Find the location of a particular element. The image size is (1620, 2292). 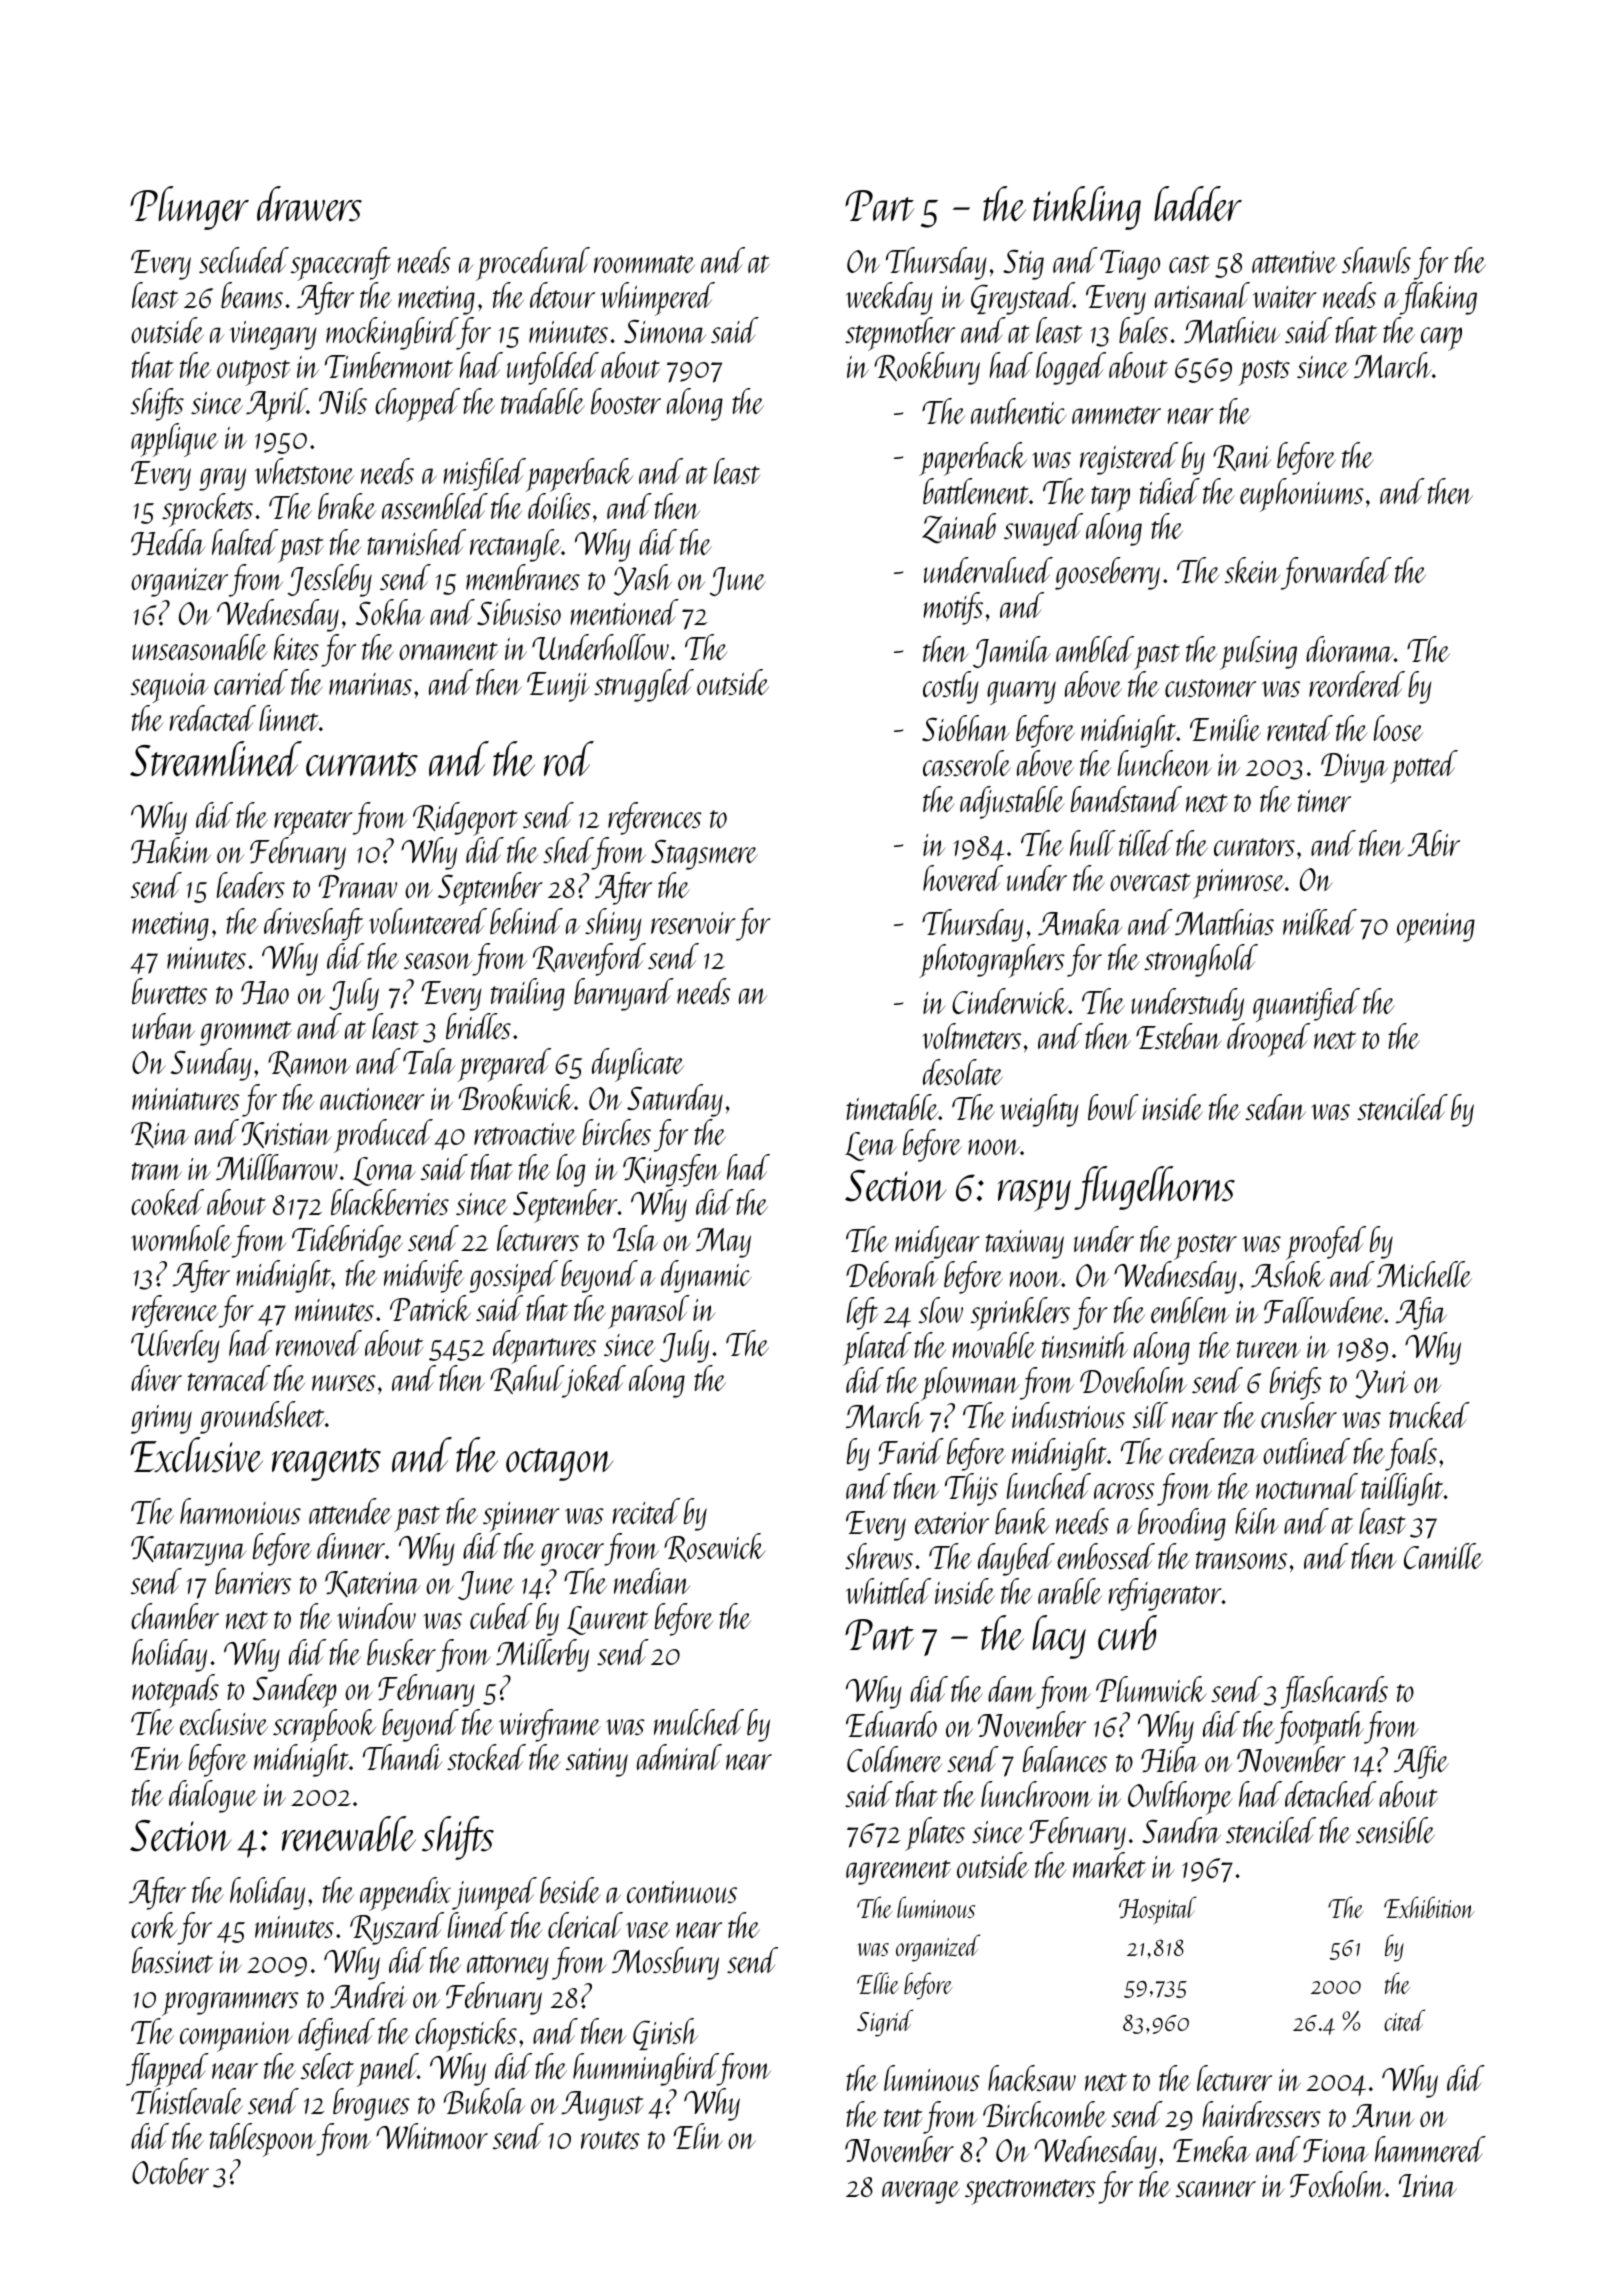

behind is located at coordinates (526, 921).
